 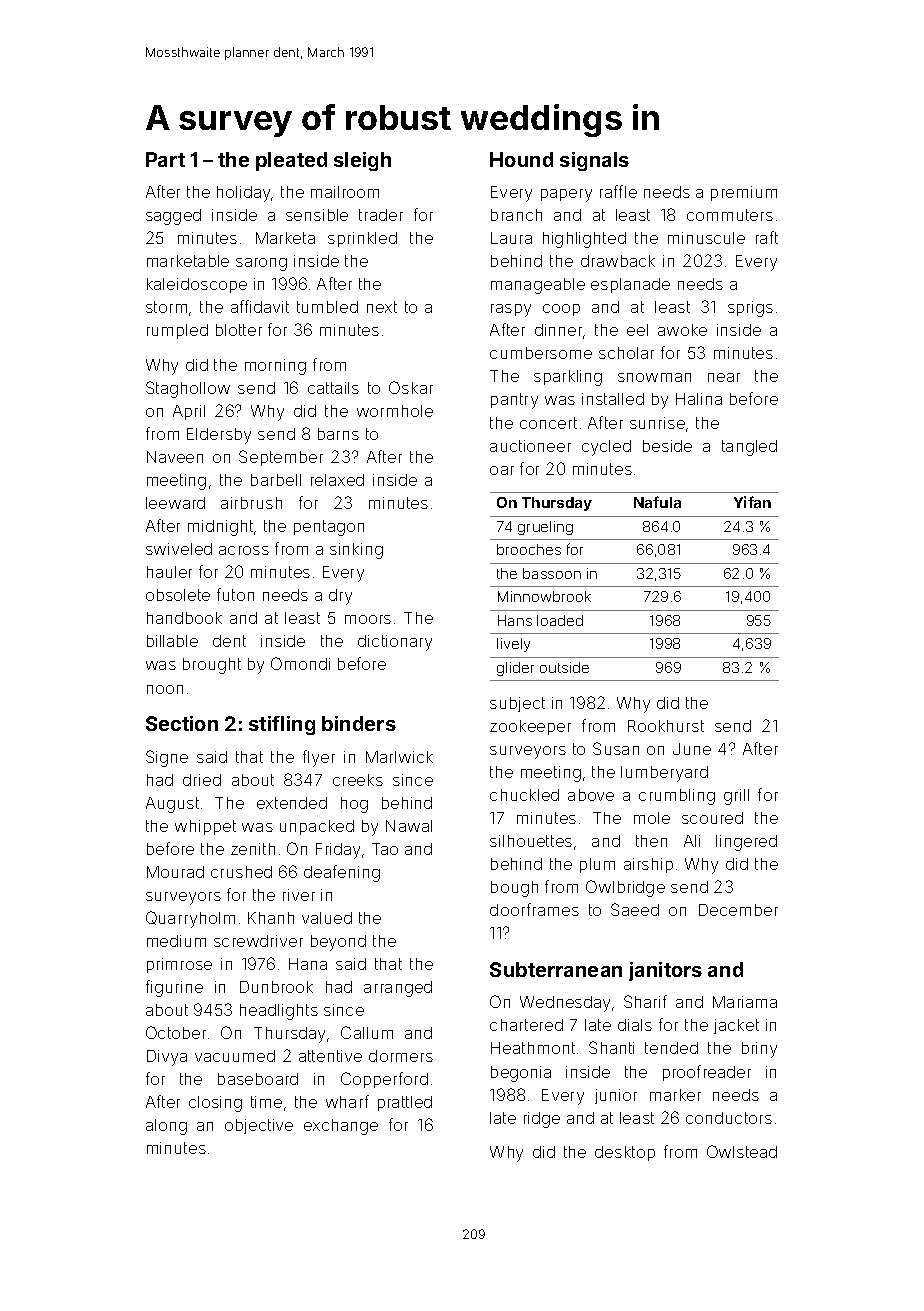 I want to click on Divya, so click(x=167, y=1058).
